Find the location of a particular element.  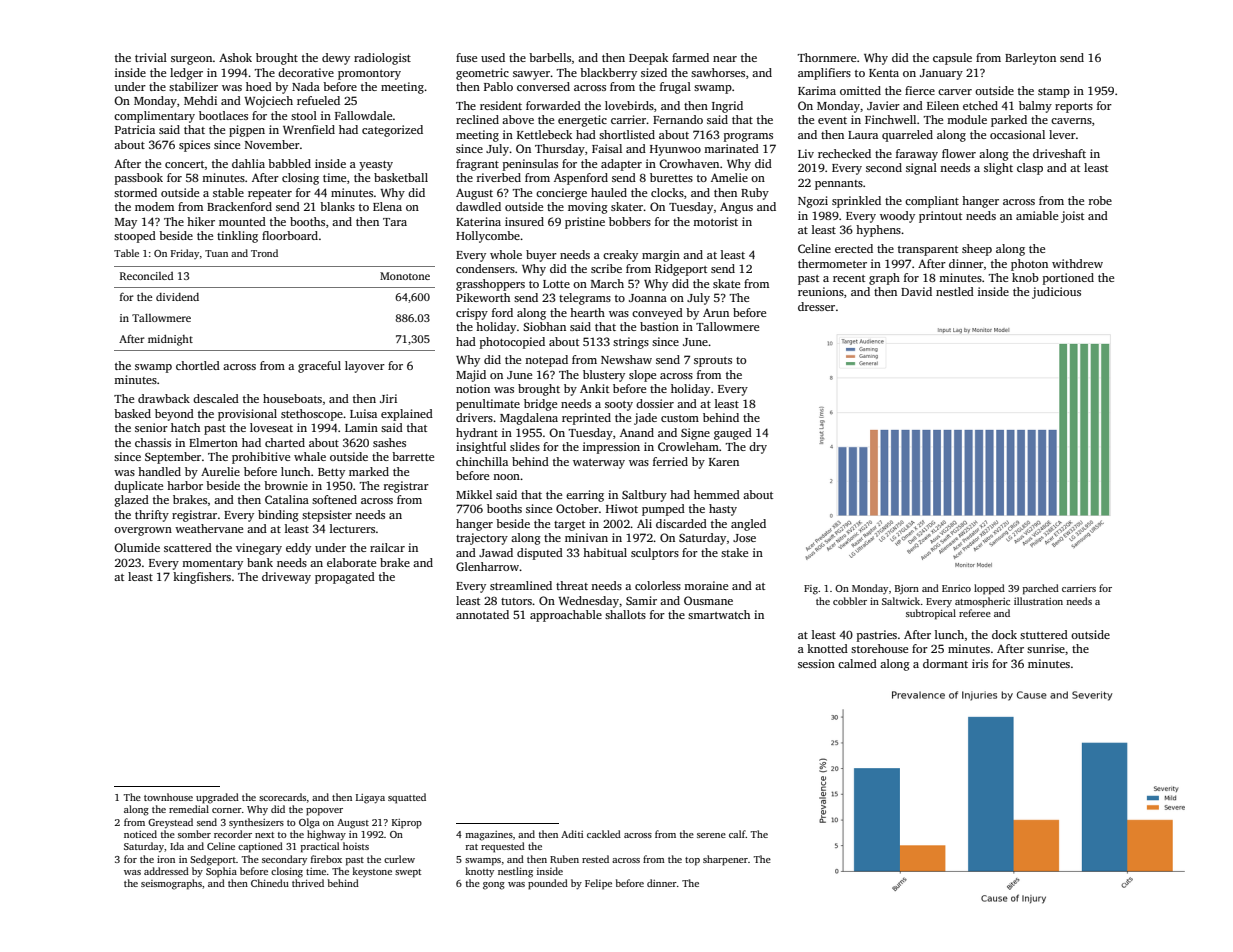

Aditi is located at coordinates (572, 834).
